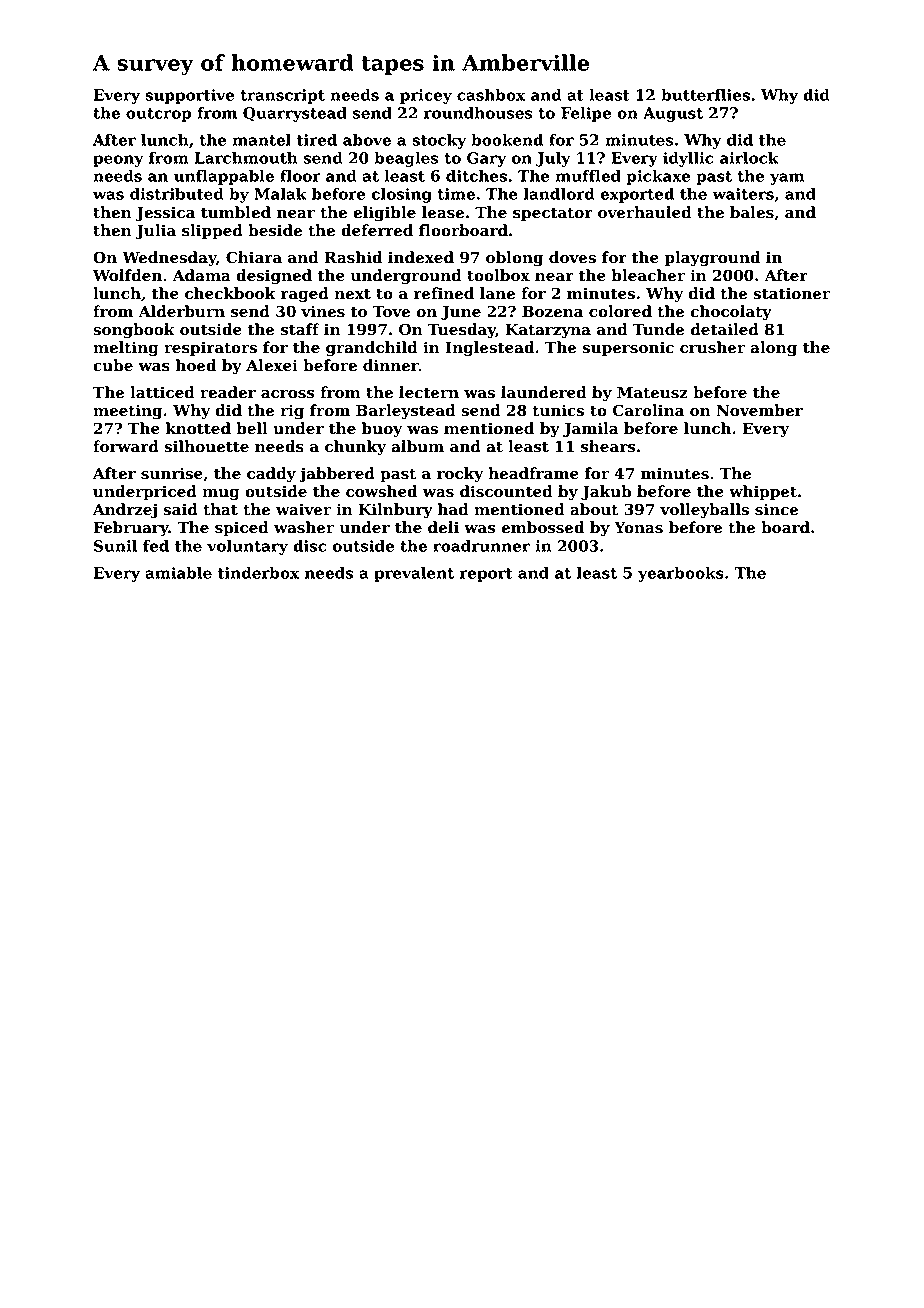 The image size is (924, 1308). Describe the element at coordinates (391, 312) in the screenshot. I see `Tove` at that location.
